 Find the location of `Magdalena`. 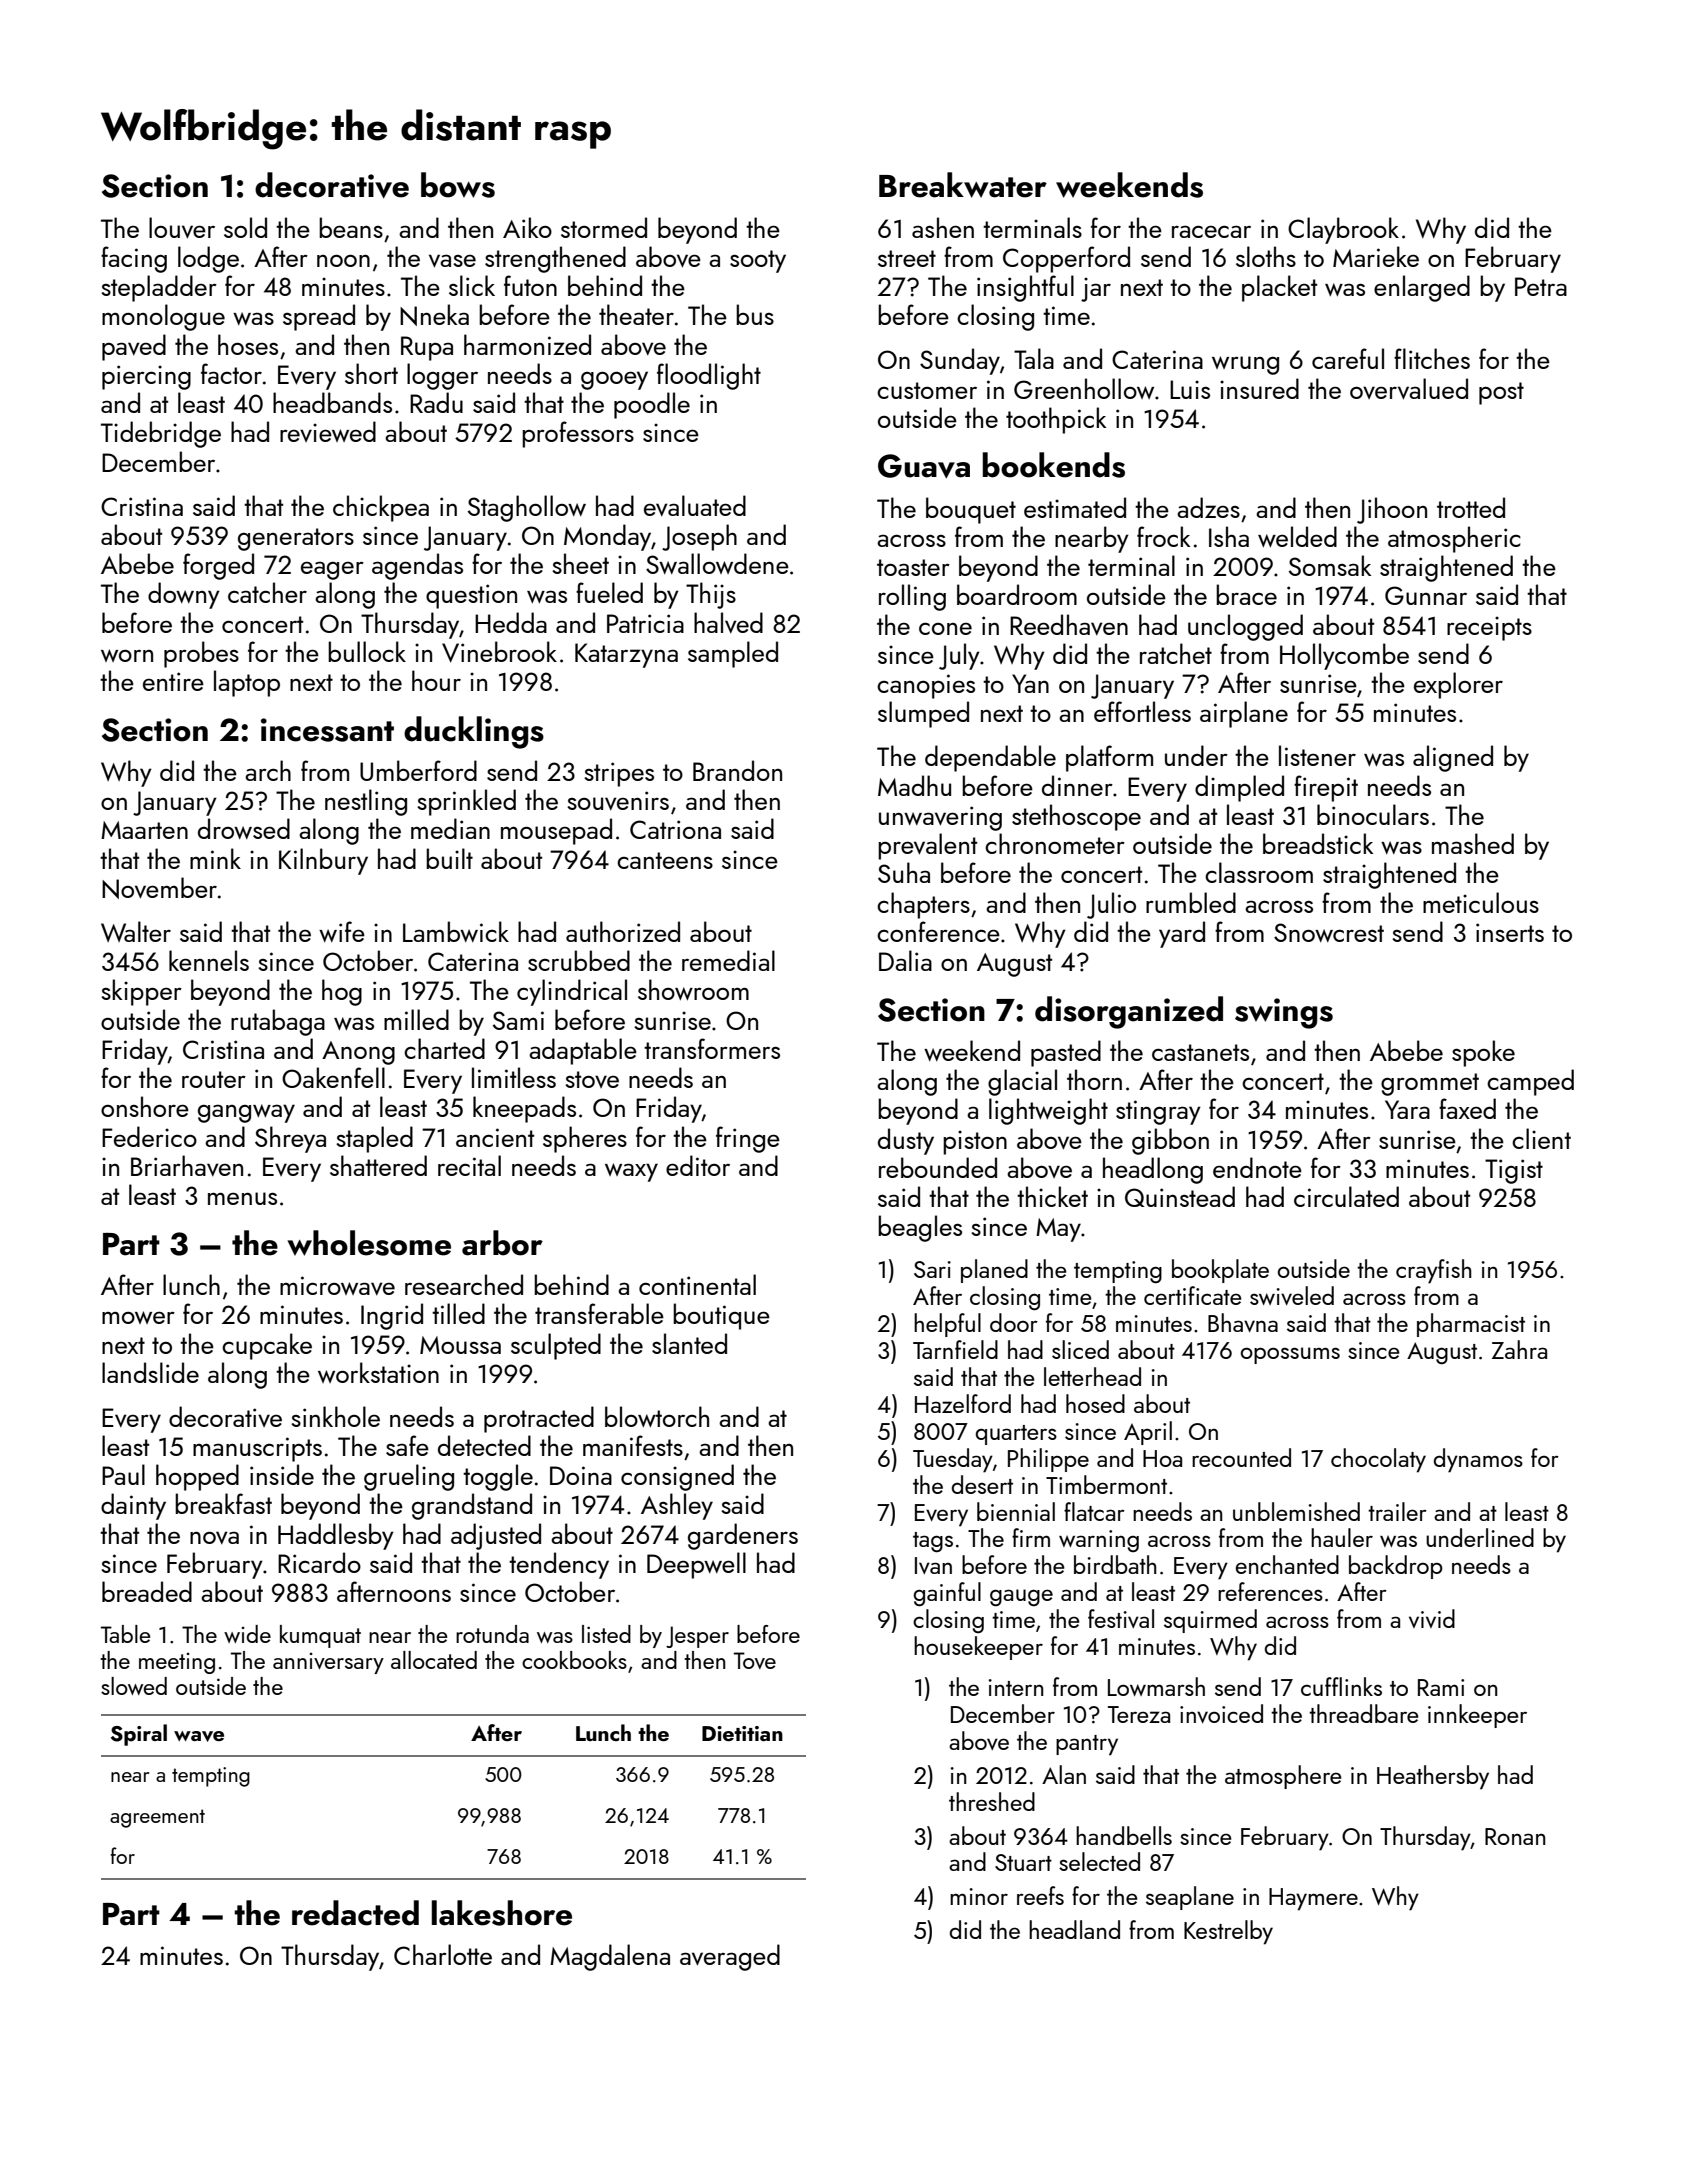

Magdalena is located at coordinates (610, 1957).
